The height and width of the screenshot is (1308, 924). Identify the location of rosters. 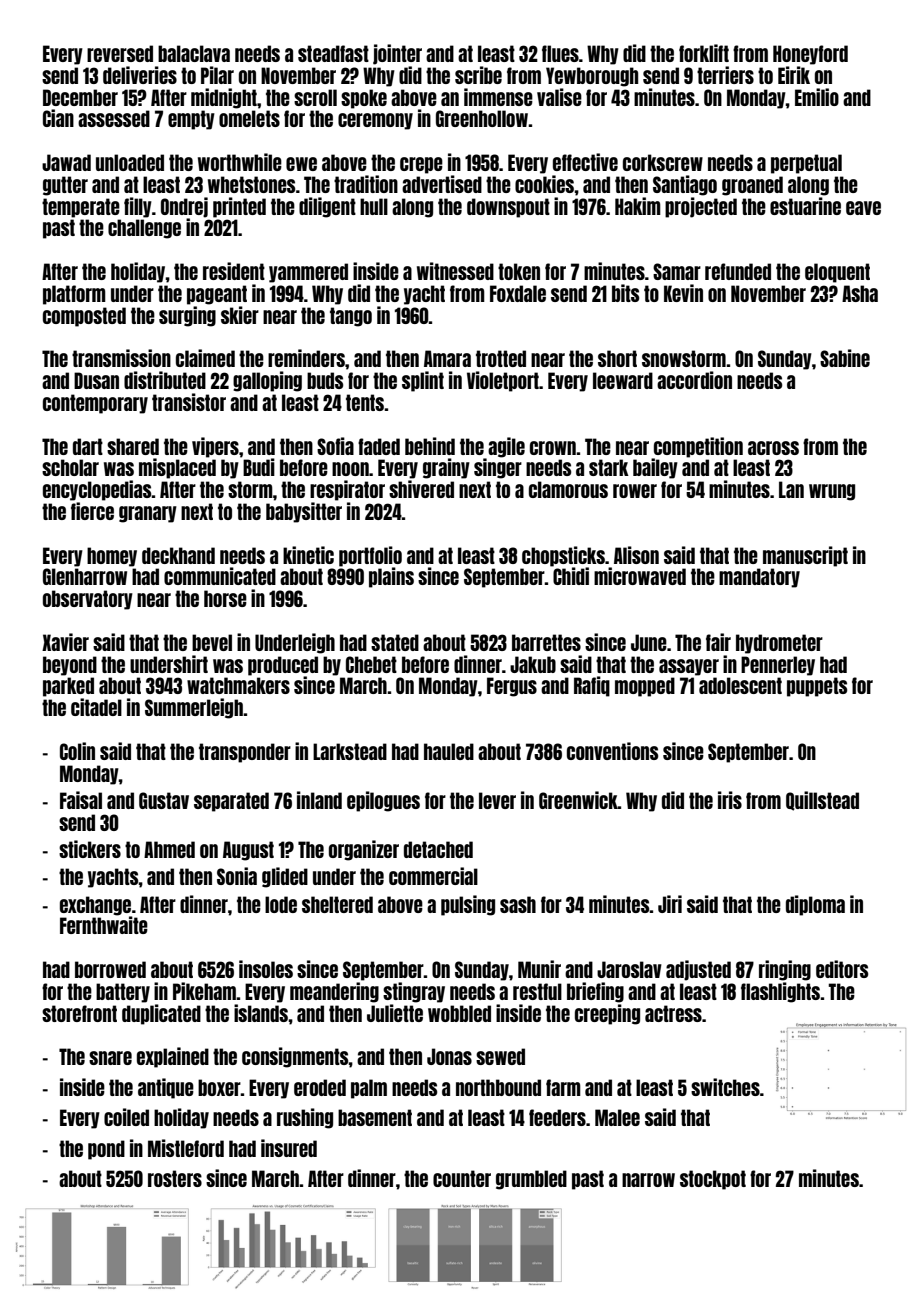
(175, 1178).
